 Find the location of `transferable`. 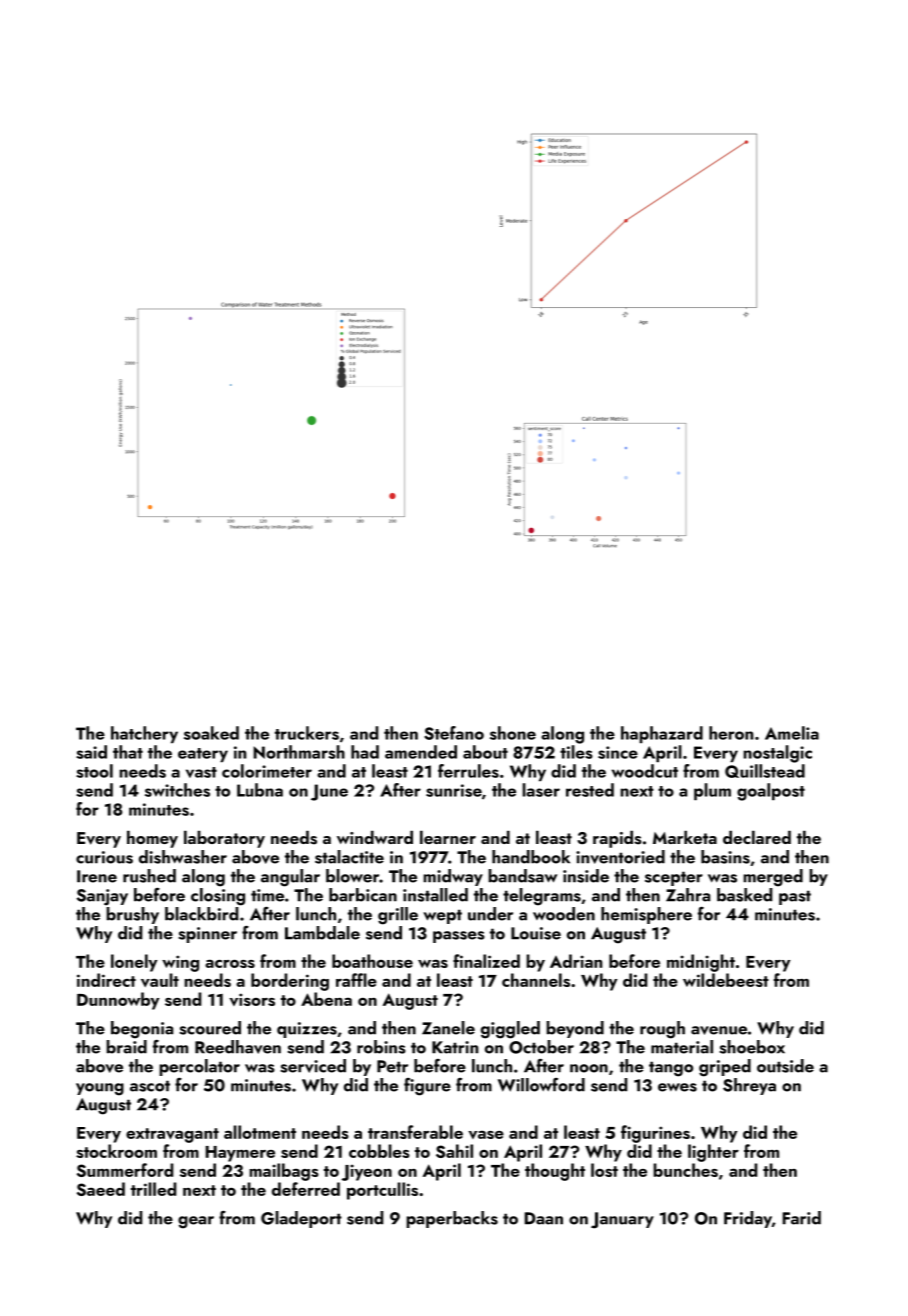

transferable is located at coordinates (415, 1132).
